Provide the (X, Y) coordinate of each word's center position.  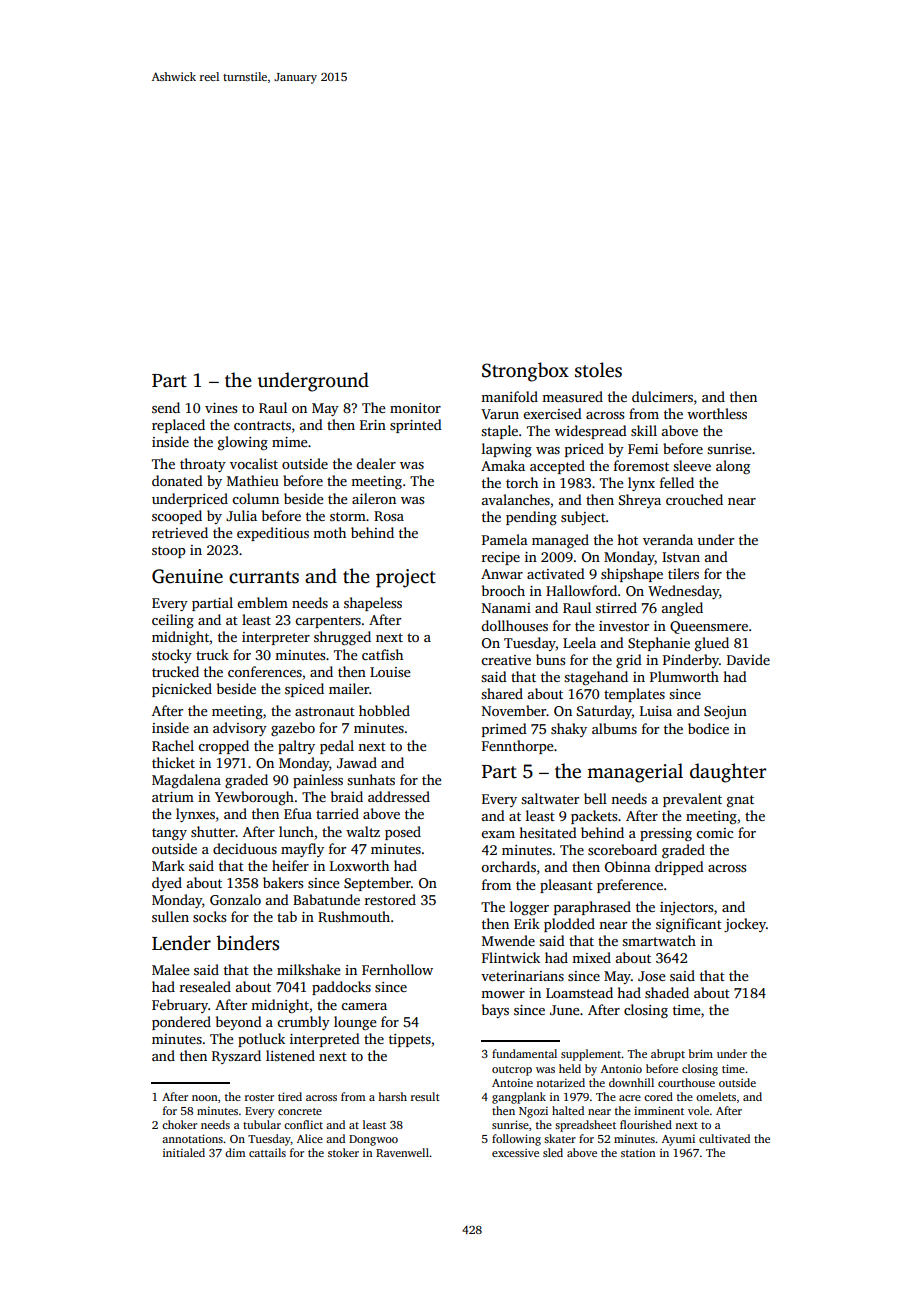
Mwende (508, 940)
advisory (240, 729)
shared (502, 693)
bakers (283, 882)
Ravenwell (402, 1152)
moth (329, 532)
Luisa (656, 711)
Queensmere (709, 627)
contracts (262, 425)
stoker (343, 1152)
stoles (598, 370)
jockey (745, 925)
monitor (415, 408)
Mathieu (253, 480)
